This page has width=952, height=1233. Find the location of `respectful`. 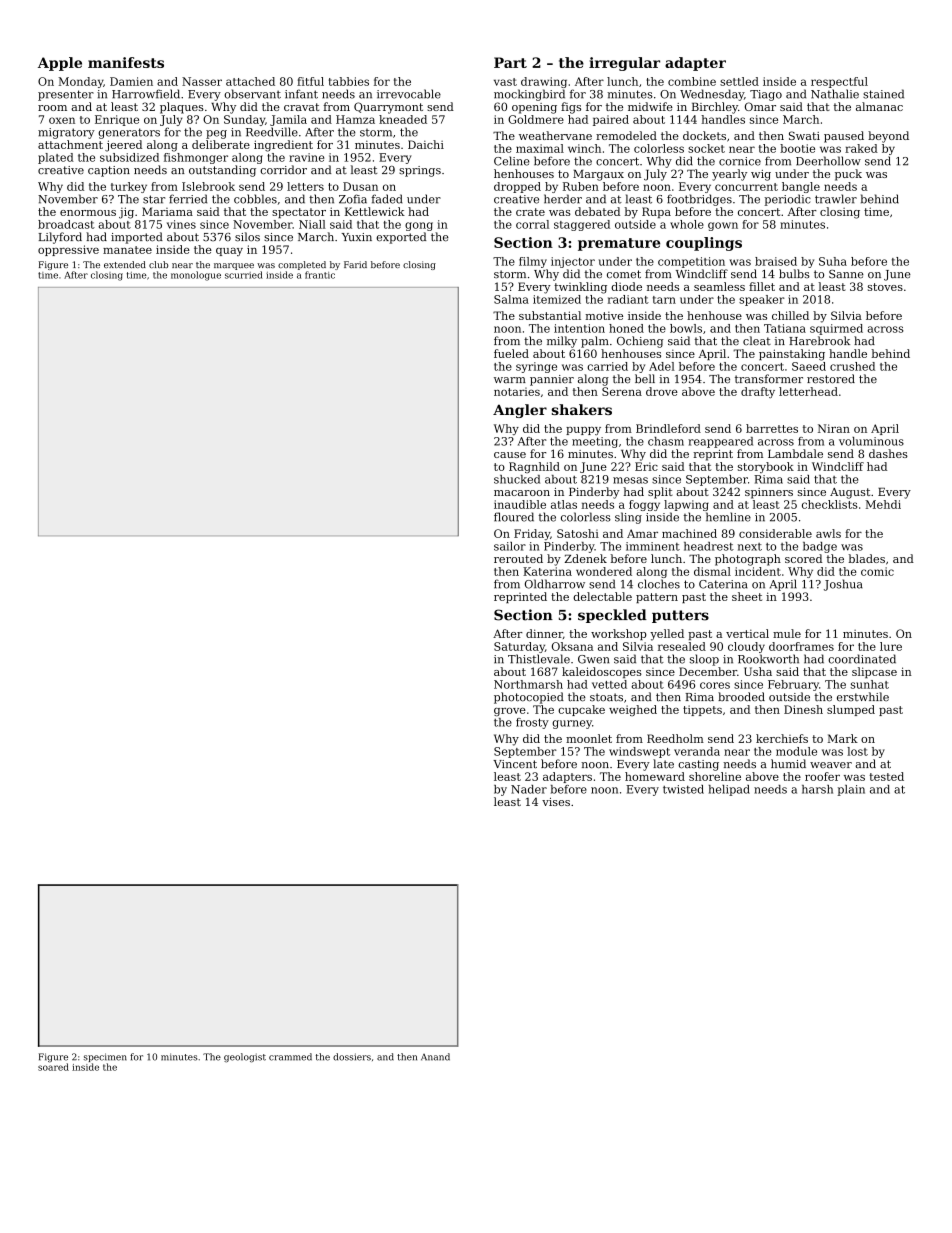

respectful is located at coordinates (839, 82).
